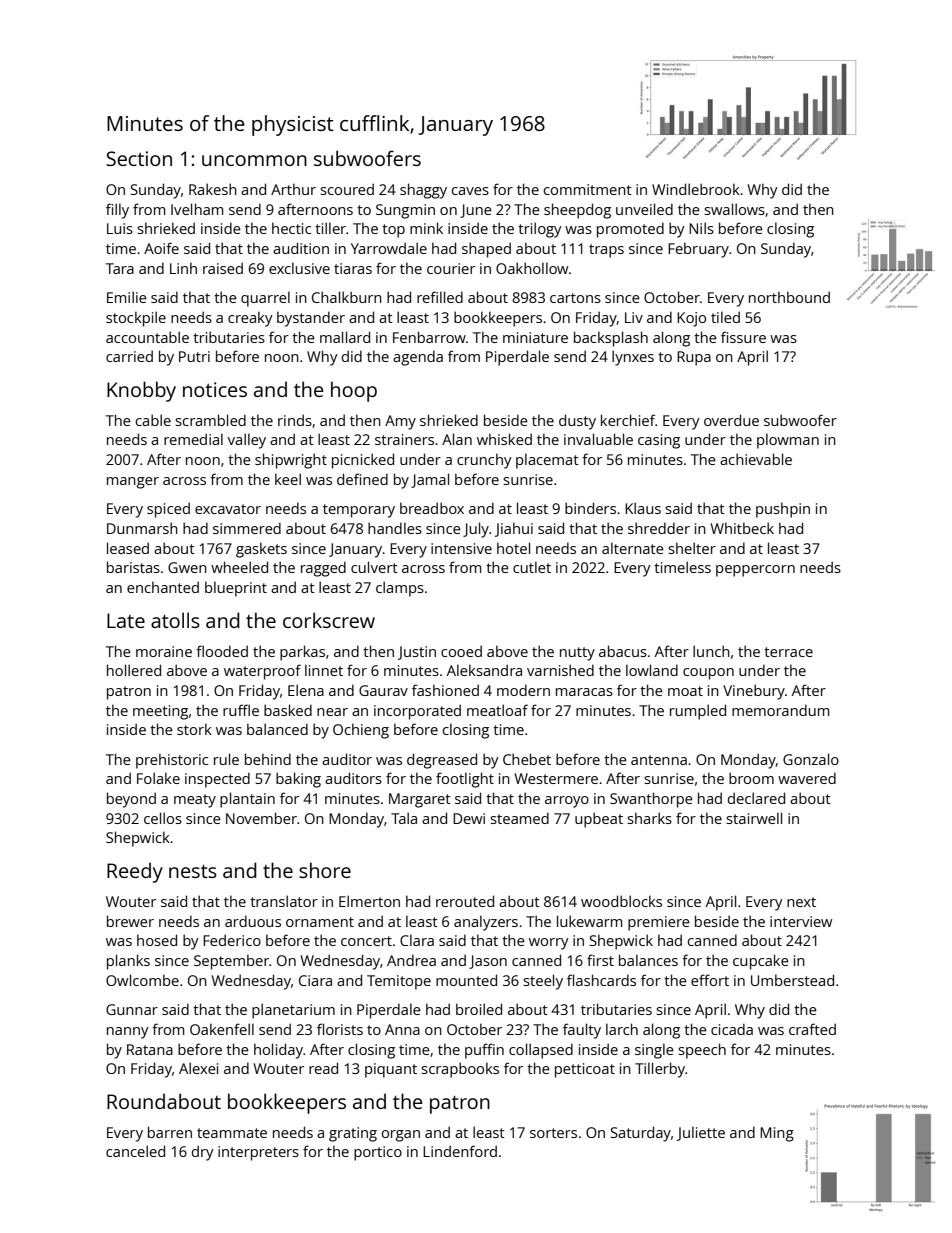 This screenshot has width=952, height=1233. Describe the element at coordinates (783, 510) in the screenshot. I see `pushpin` at that location.
